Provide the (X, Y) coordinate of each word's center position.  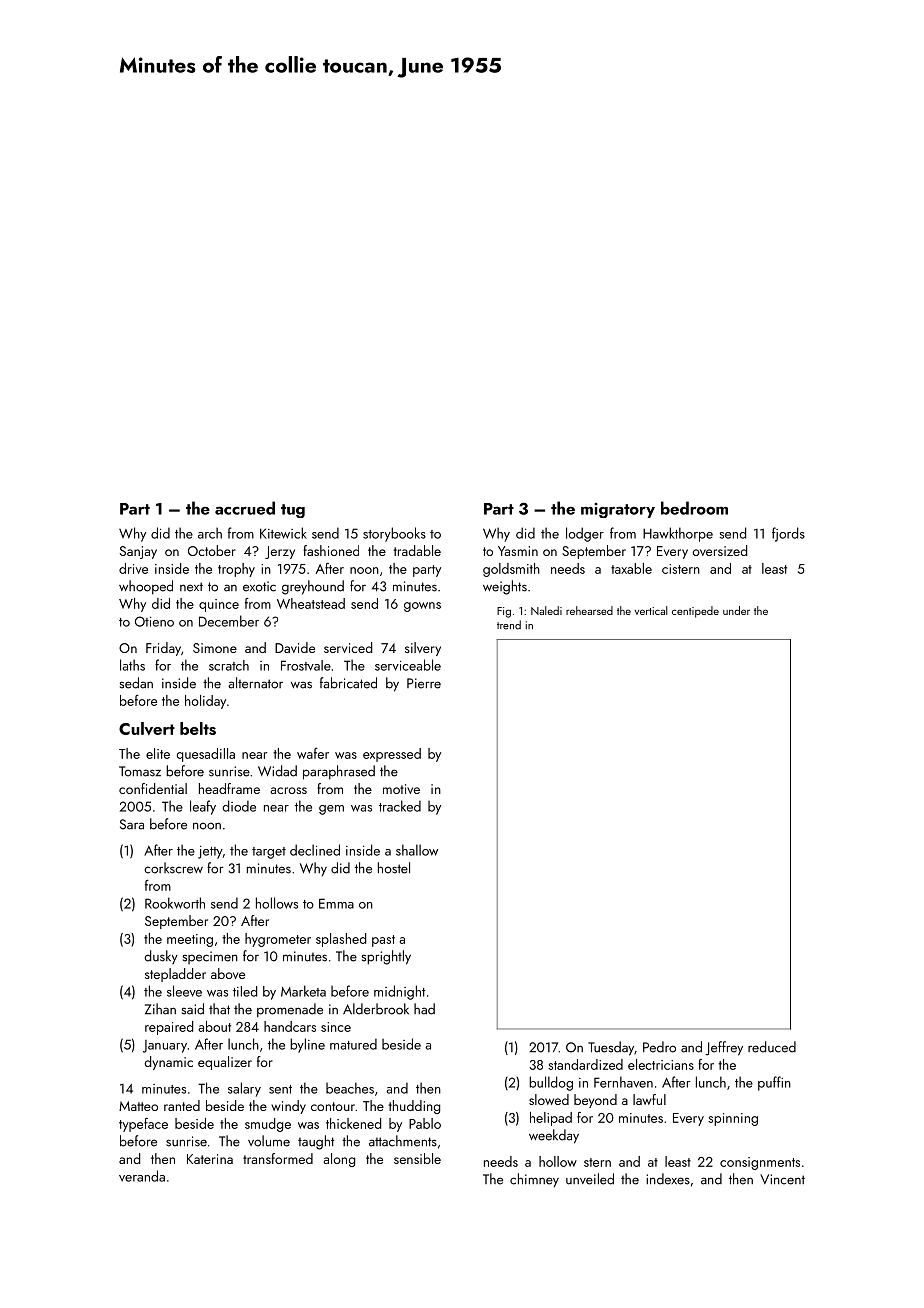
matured (353, 1044)
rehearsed (589, 610)
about (214, 1026)
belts (198, 728)
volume (269, 1141)
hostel (394, 868)
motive (401, 789)
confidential (153, 788)
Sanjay (138, 552)
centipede (695, 612)
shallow (417, 850)
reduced (772, 1047)
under (736, 610)
